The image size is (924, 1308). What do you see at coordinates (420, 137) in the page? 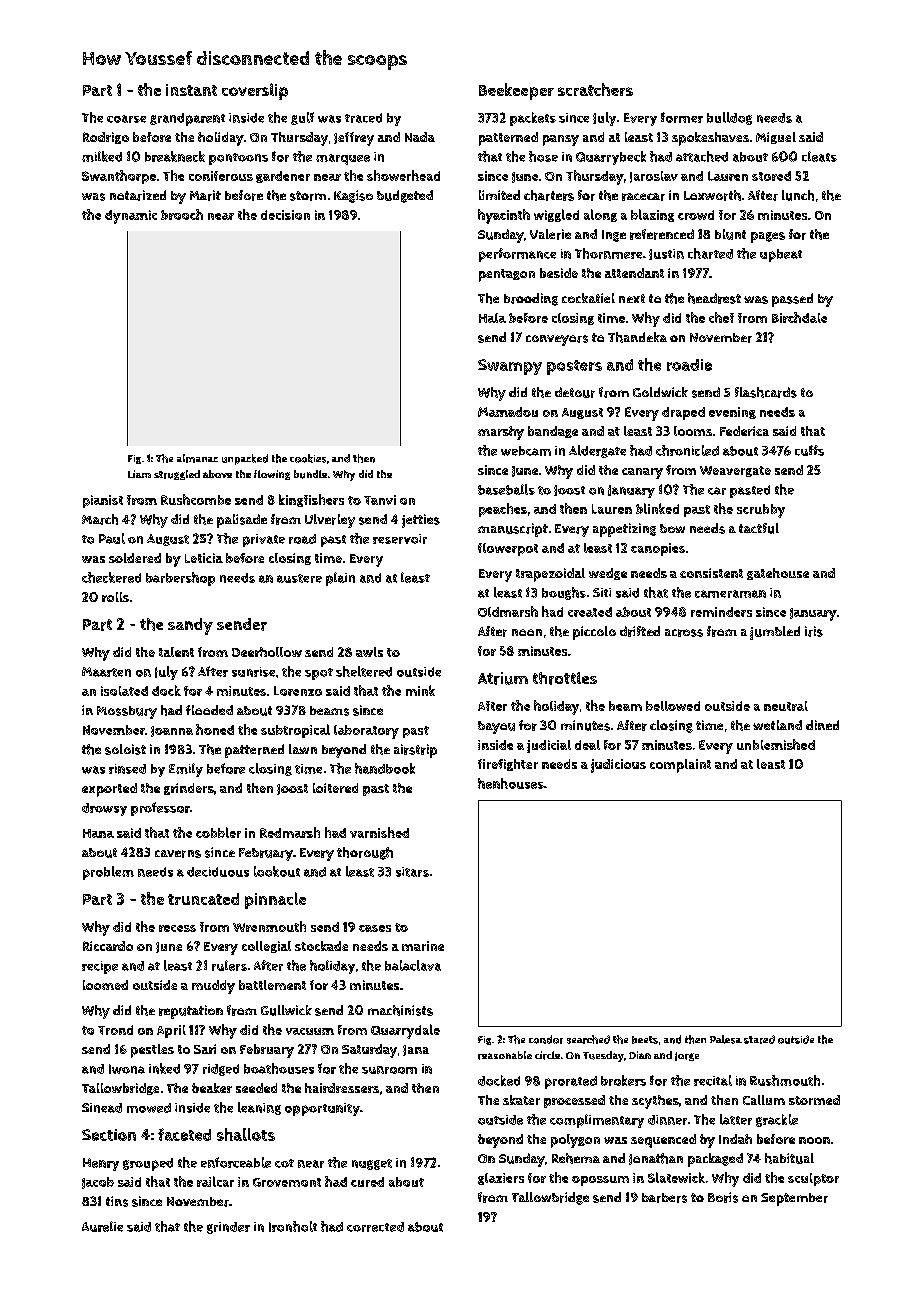
I see `Nada` at bounding box center [420, 137].
